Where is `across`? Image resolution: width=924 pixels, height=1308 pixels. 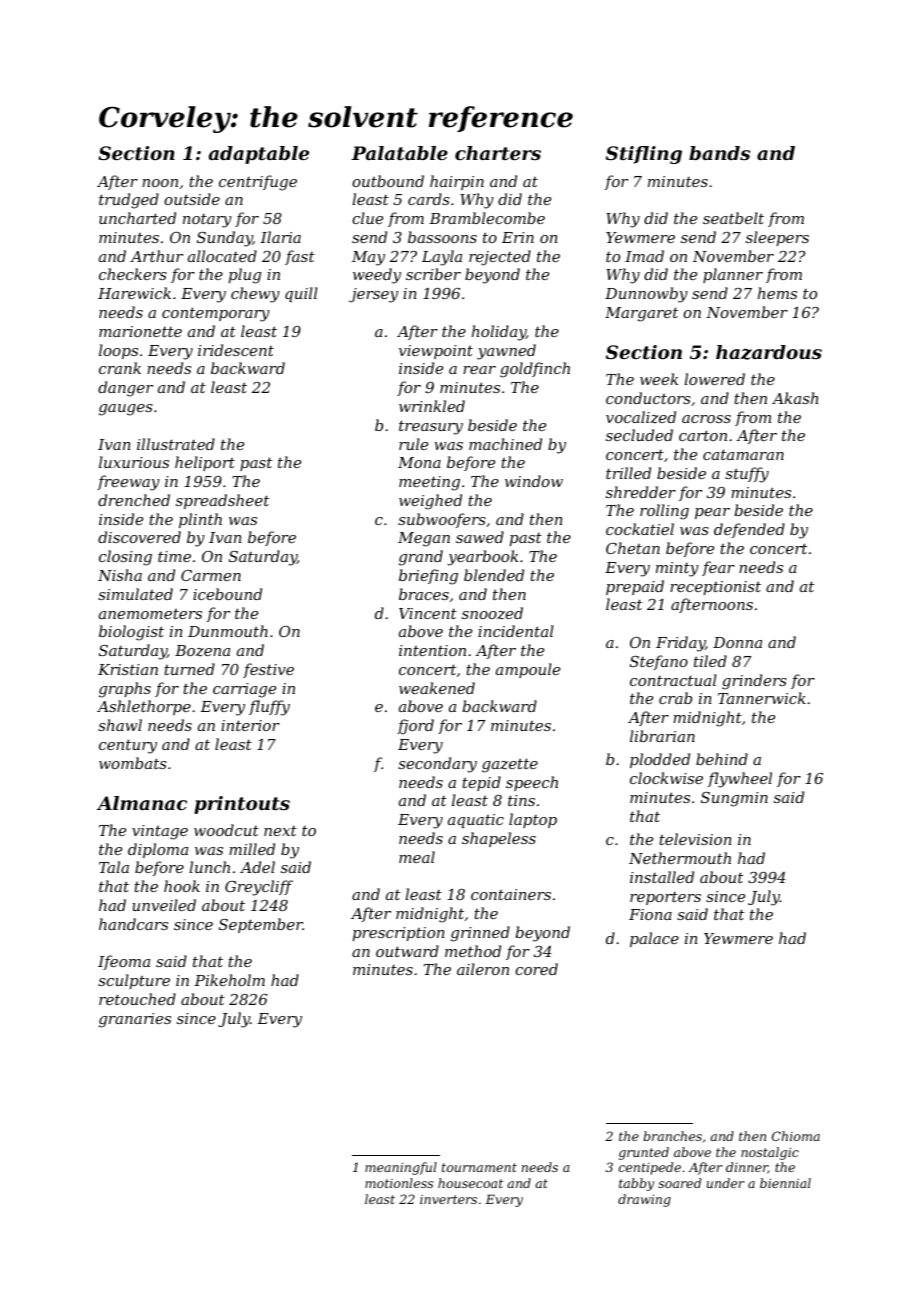
across is located at coordinates (706, 419).
